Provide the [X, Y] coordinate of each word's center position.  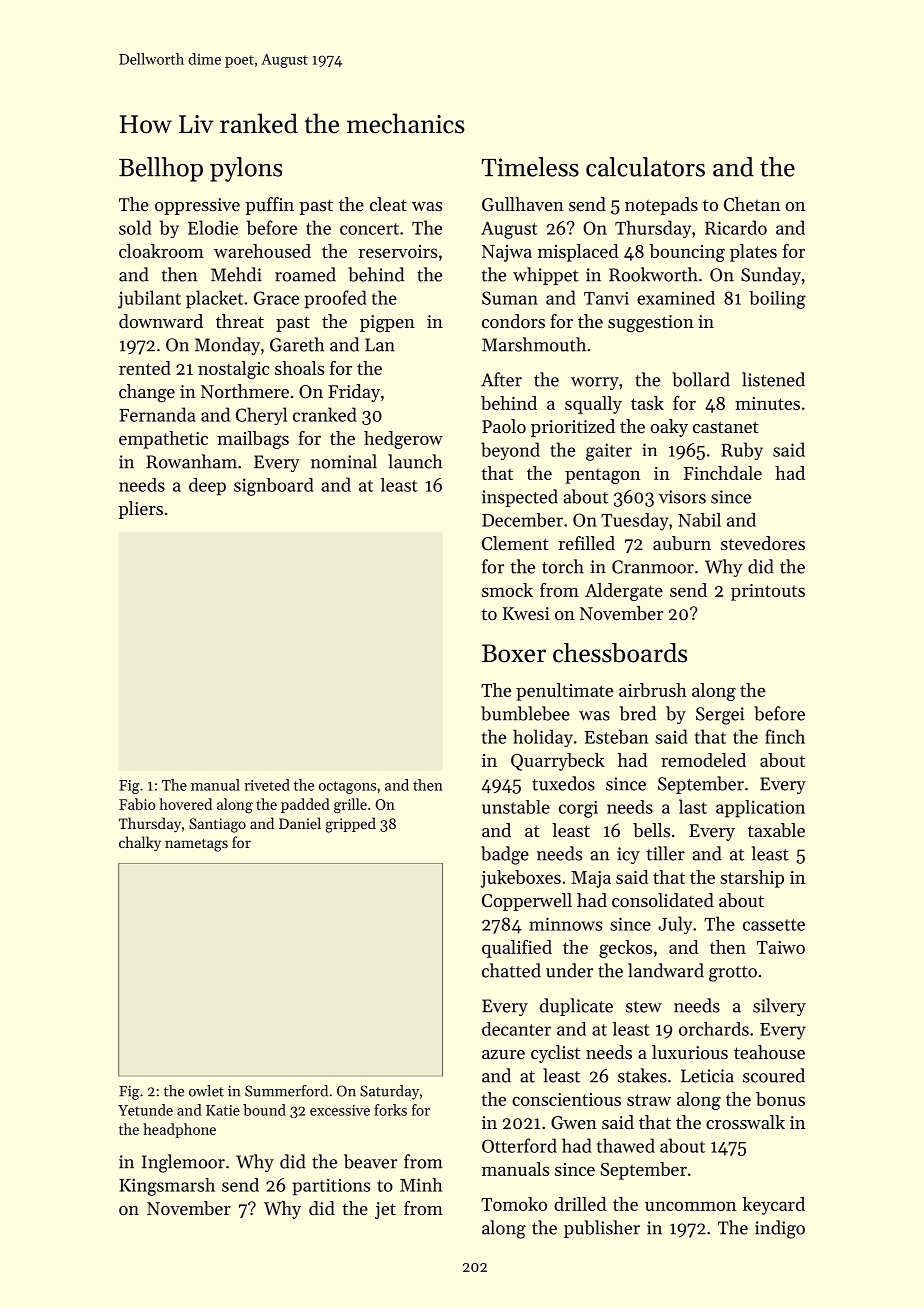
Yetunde [145, 1110]
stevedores [763, 543]
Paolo [504, 426]
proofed [335, 299]
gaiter [609, 452]
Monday [227, 346]
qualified [517, 949]
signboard [274, 487]
